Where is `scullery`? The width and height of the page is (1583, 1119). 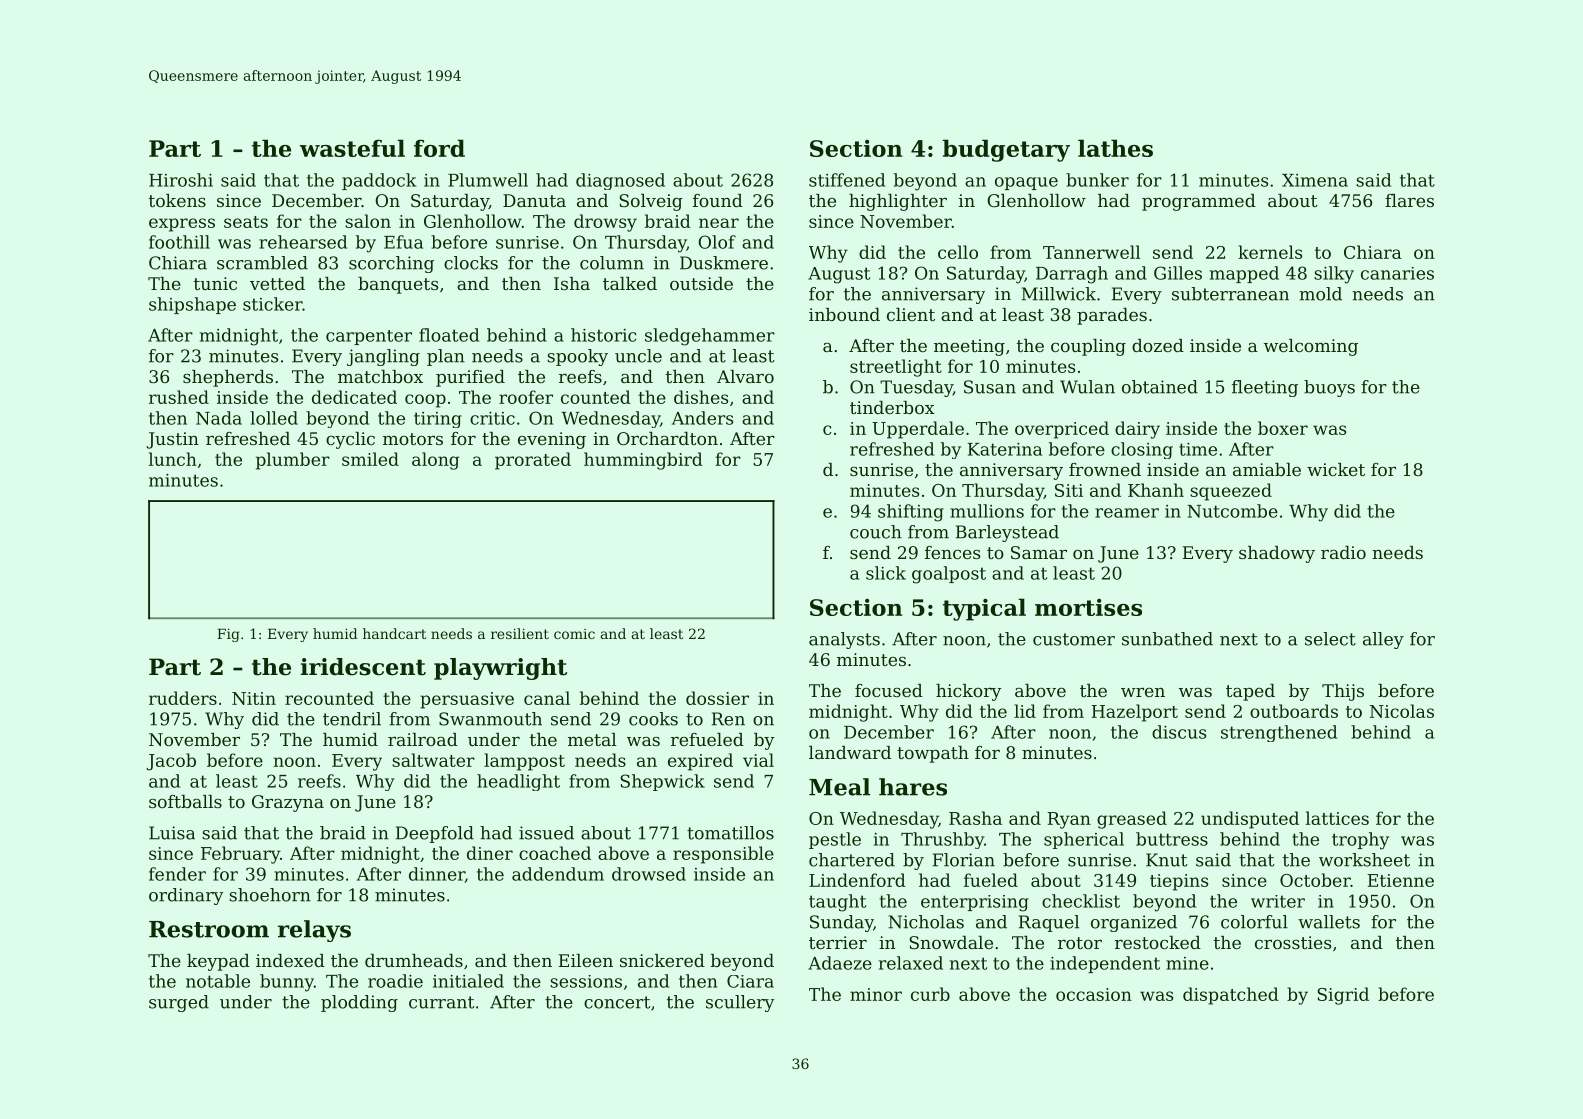
scullery is located at coordinates (740, 1003).
